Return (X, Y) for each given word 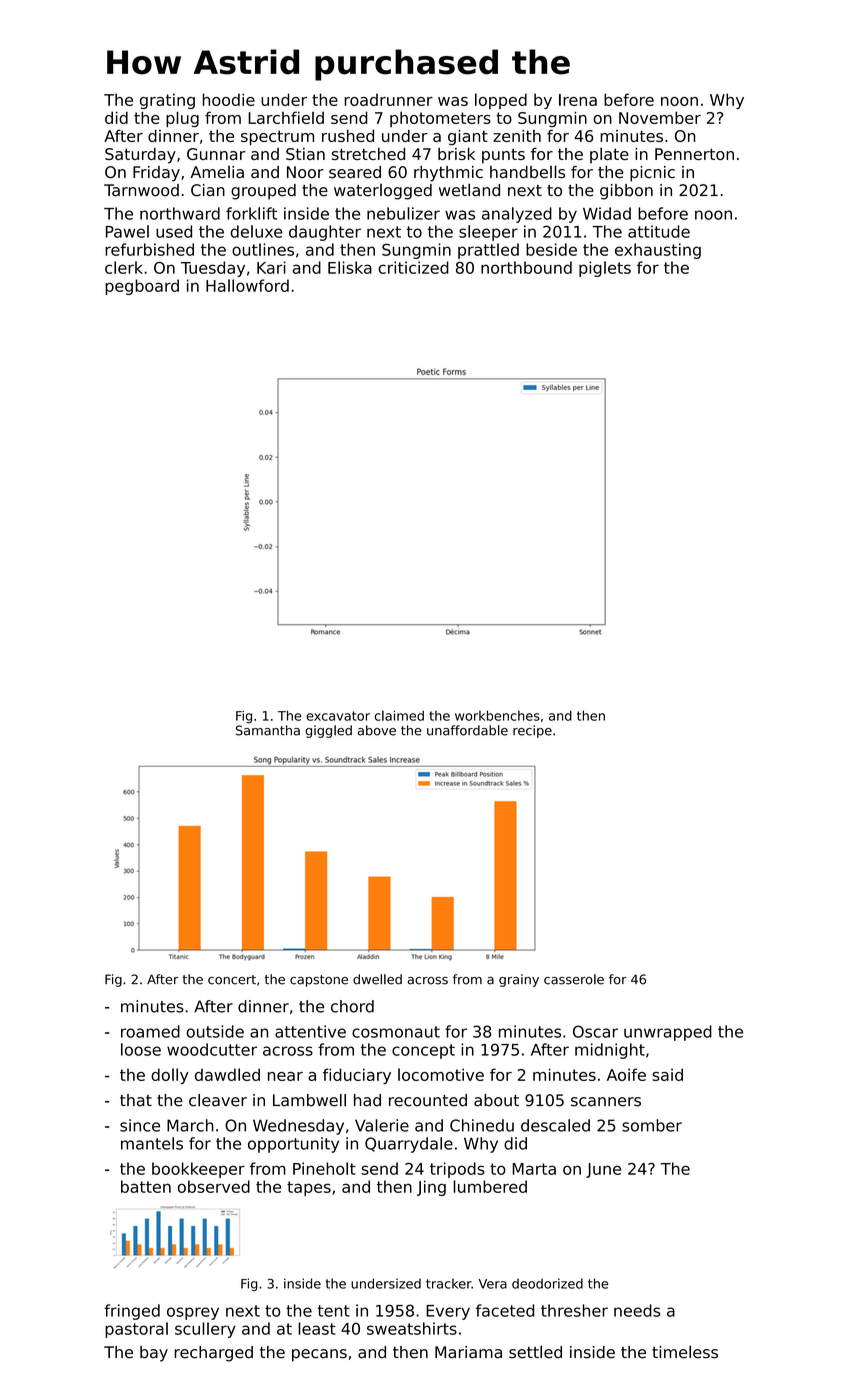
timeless (685, 1352)
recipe (532, 731)
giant (468, 138)
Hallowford (247, 285)
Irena (578, 100)
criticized (413, 267)
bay (154, 1354)
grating (167, 101)
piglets (605, 269)
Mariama (468, 1352)
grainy (519, 980)
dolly (170, 1076)
